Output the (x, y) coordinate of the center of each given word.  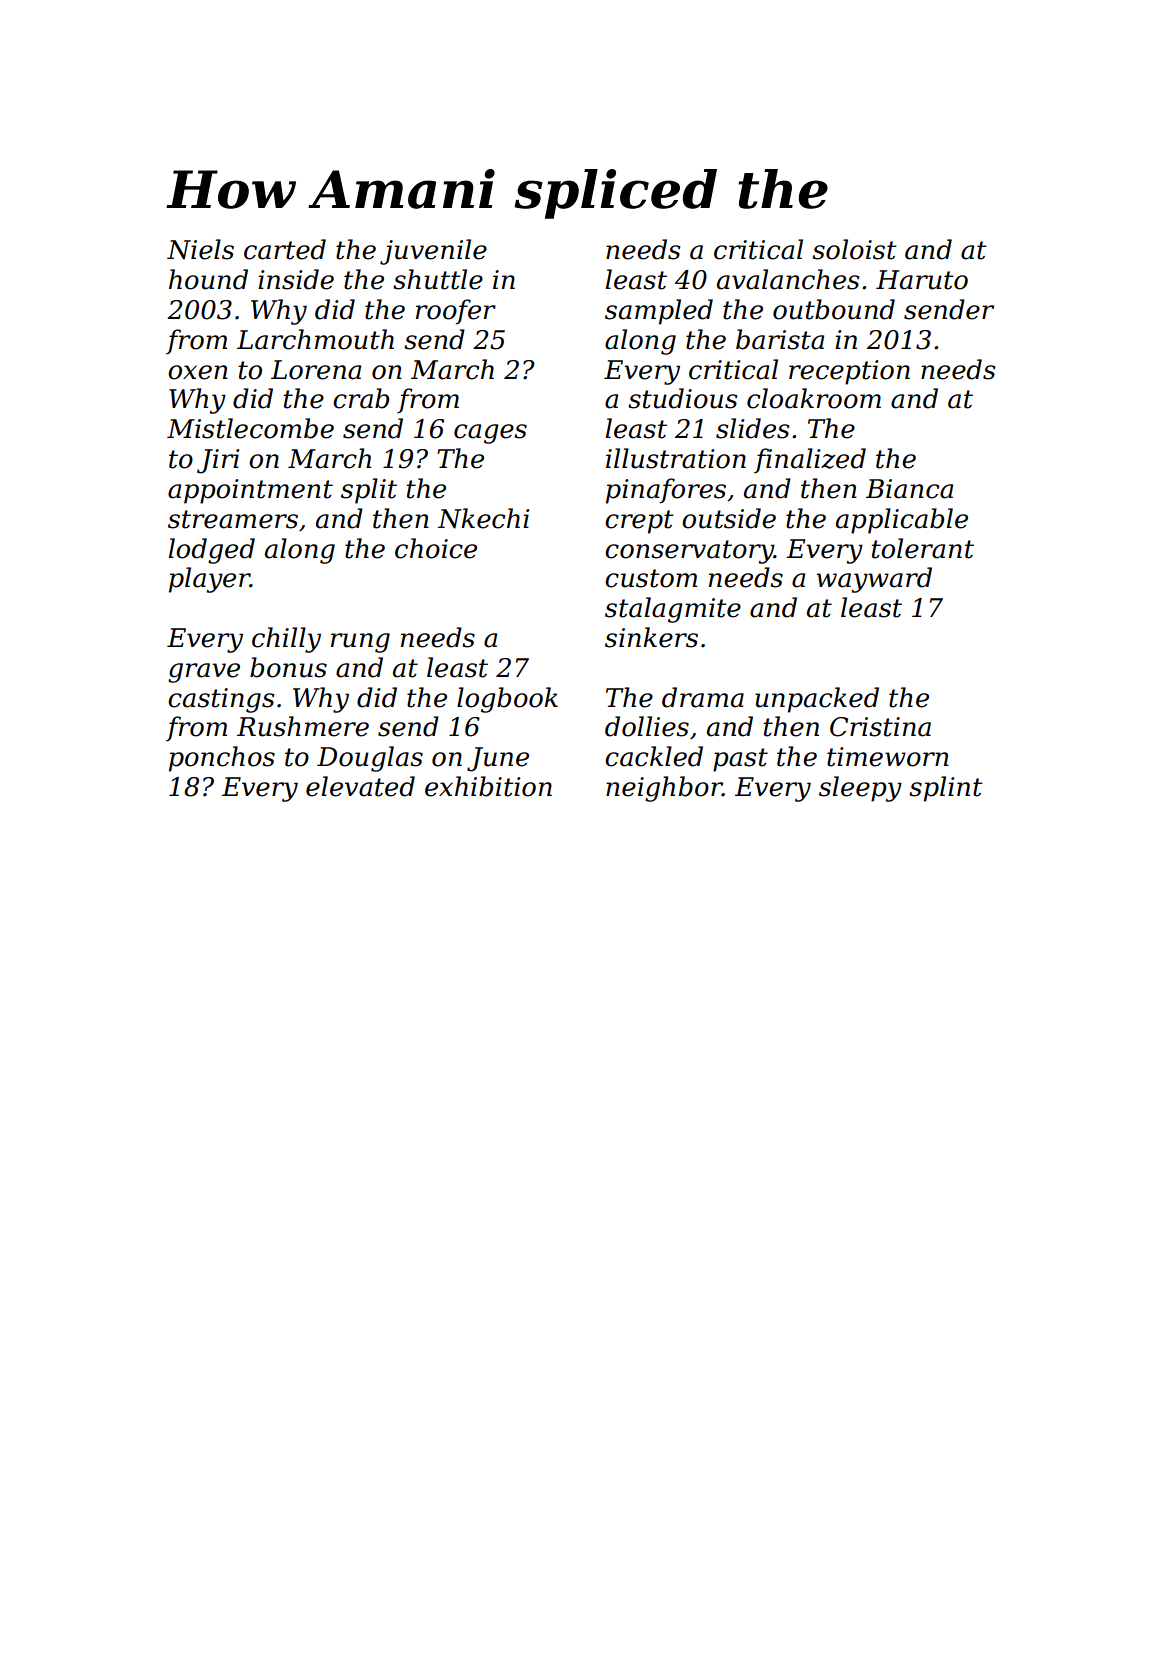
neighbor (664, 789)
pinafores (666, 491)
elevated (360, 786)
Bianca (909, 489)
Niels (200, 249)
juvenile (433, 252)
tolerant (922, 548)
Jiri (218, 461)
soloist (854, 249)
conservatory (689, 552)
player (209, 580)
